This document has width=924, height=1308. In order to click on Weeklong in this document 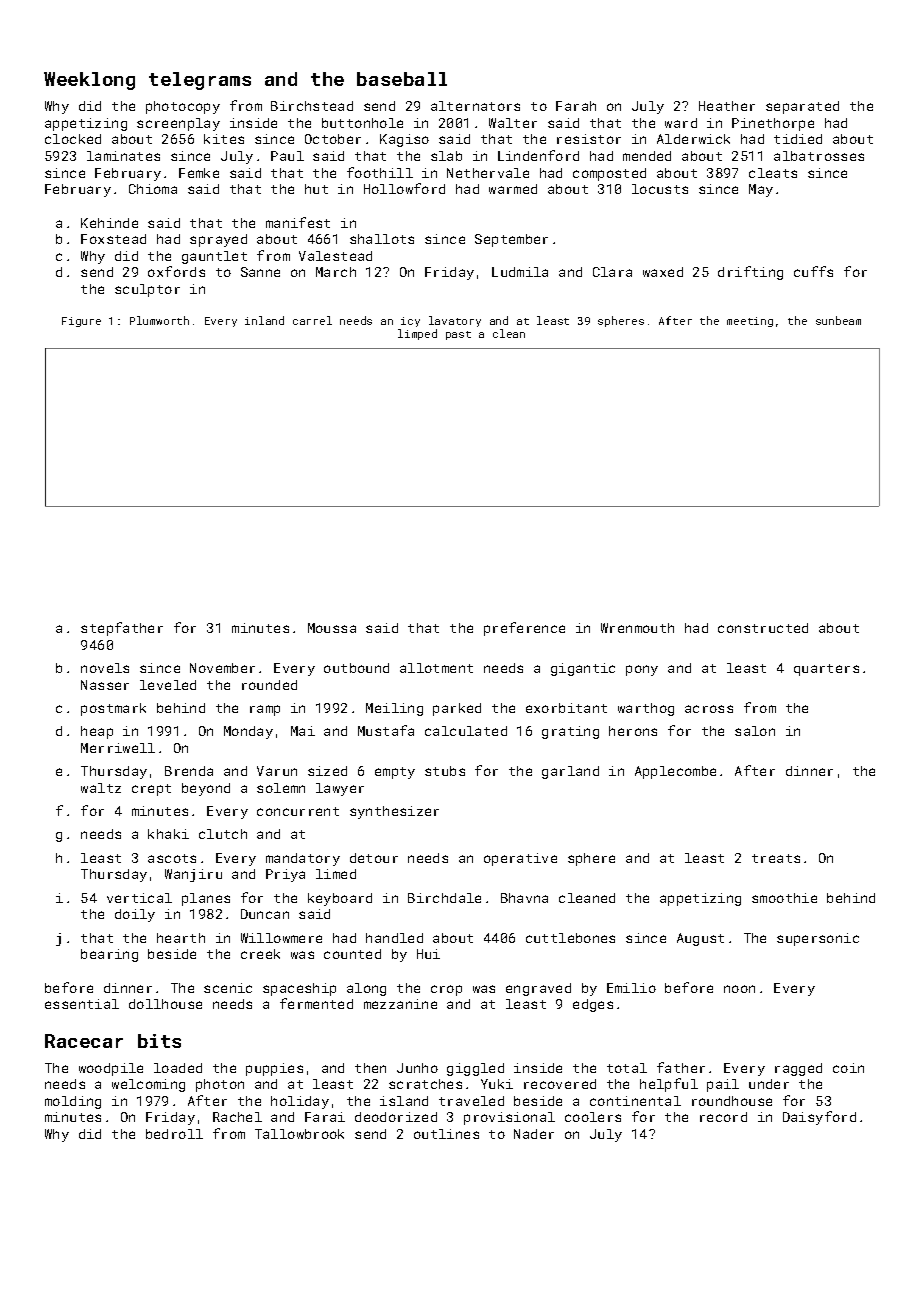, I will do `click(89, 81)`.
